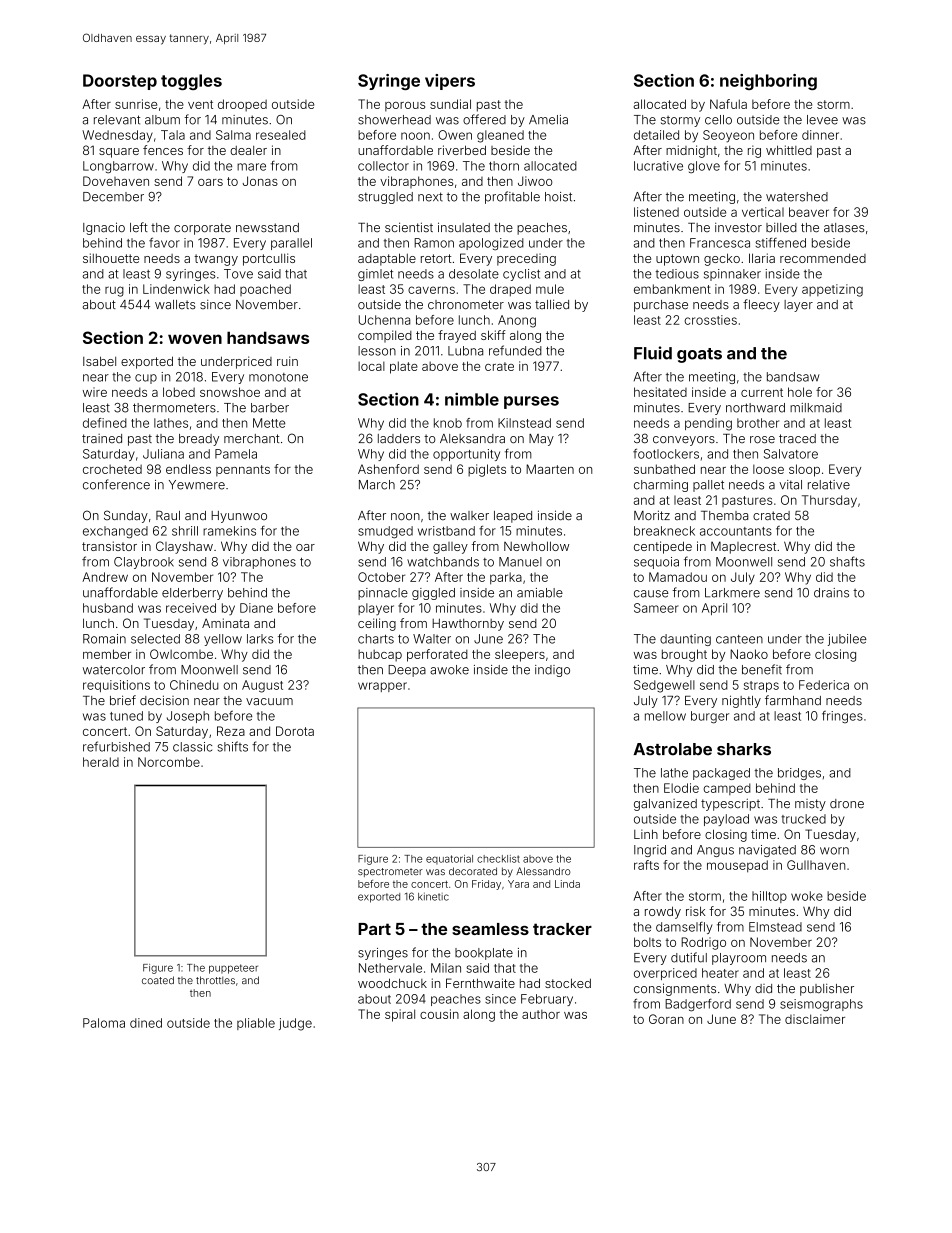  What do you see at coordinates (550, 289) in the screenshot?
I see `mule` at bounding box center [550, 289].
